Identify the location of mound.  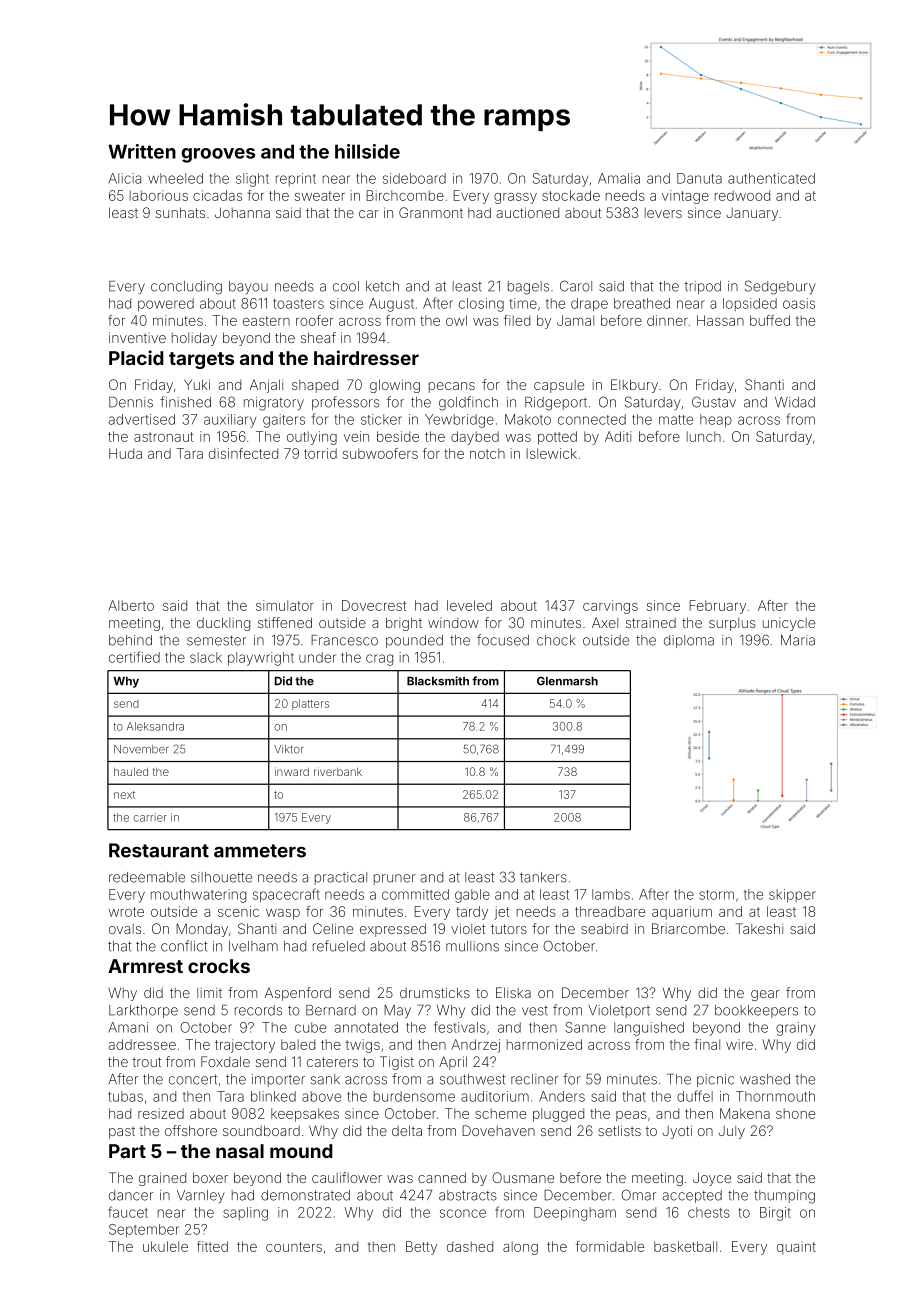
(301, 1151).
